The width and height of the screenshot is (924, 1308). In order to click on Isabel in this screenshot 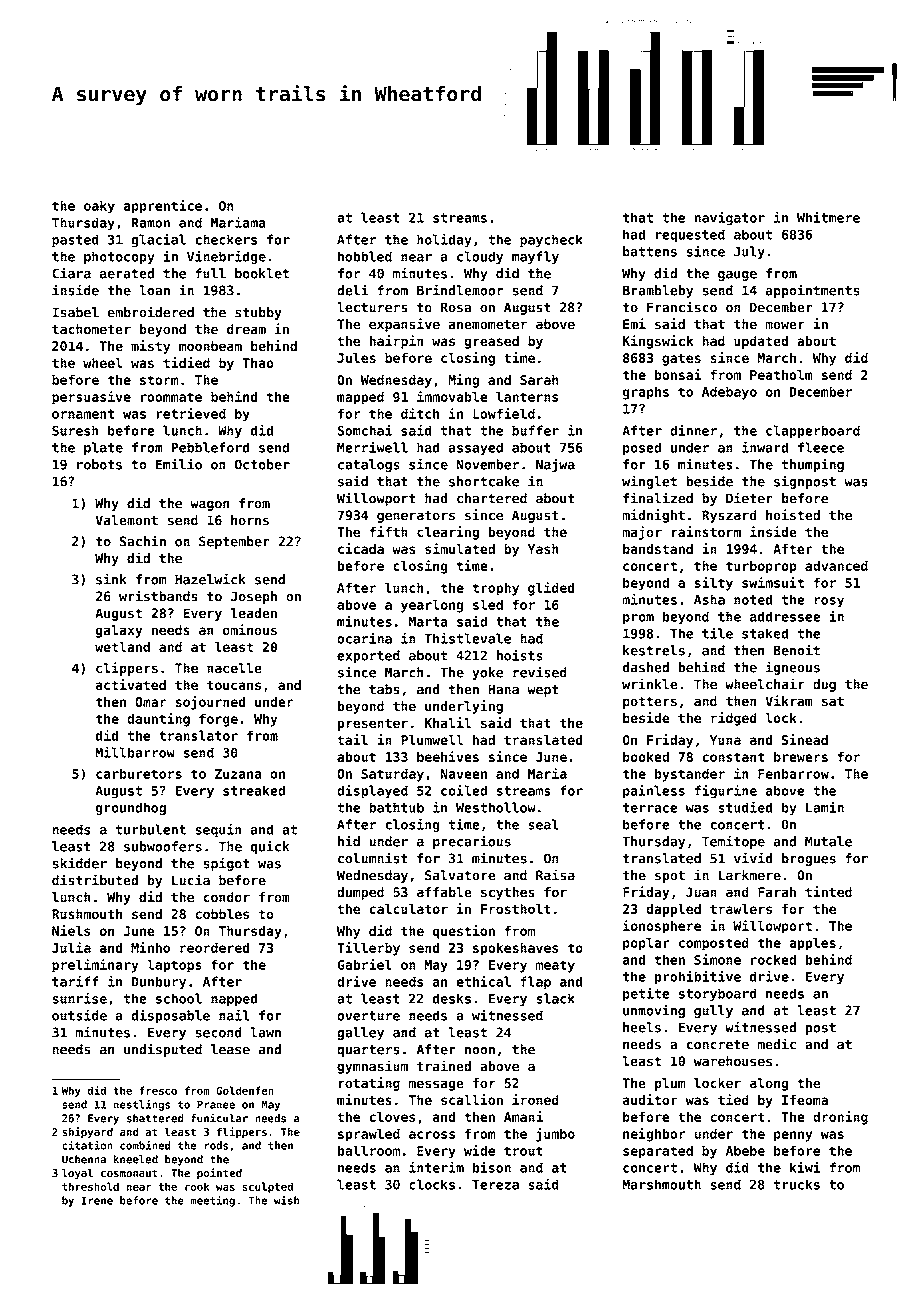, I will do `click(75, 312)`.
